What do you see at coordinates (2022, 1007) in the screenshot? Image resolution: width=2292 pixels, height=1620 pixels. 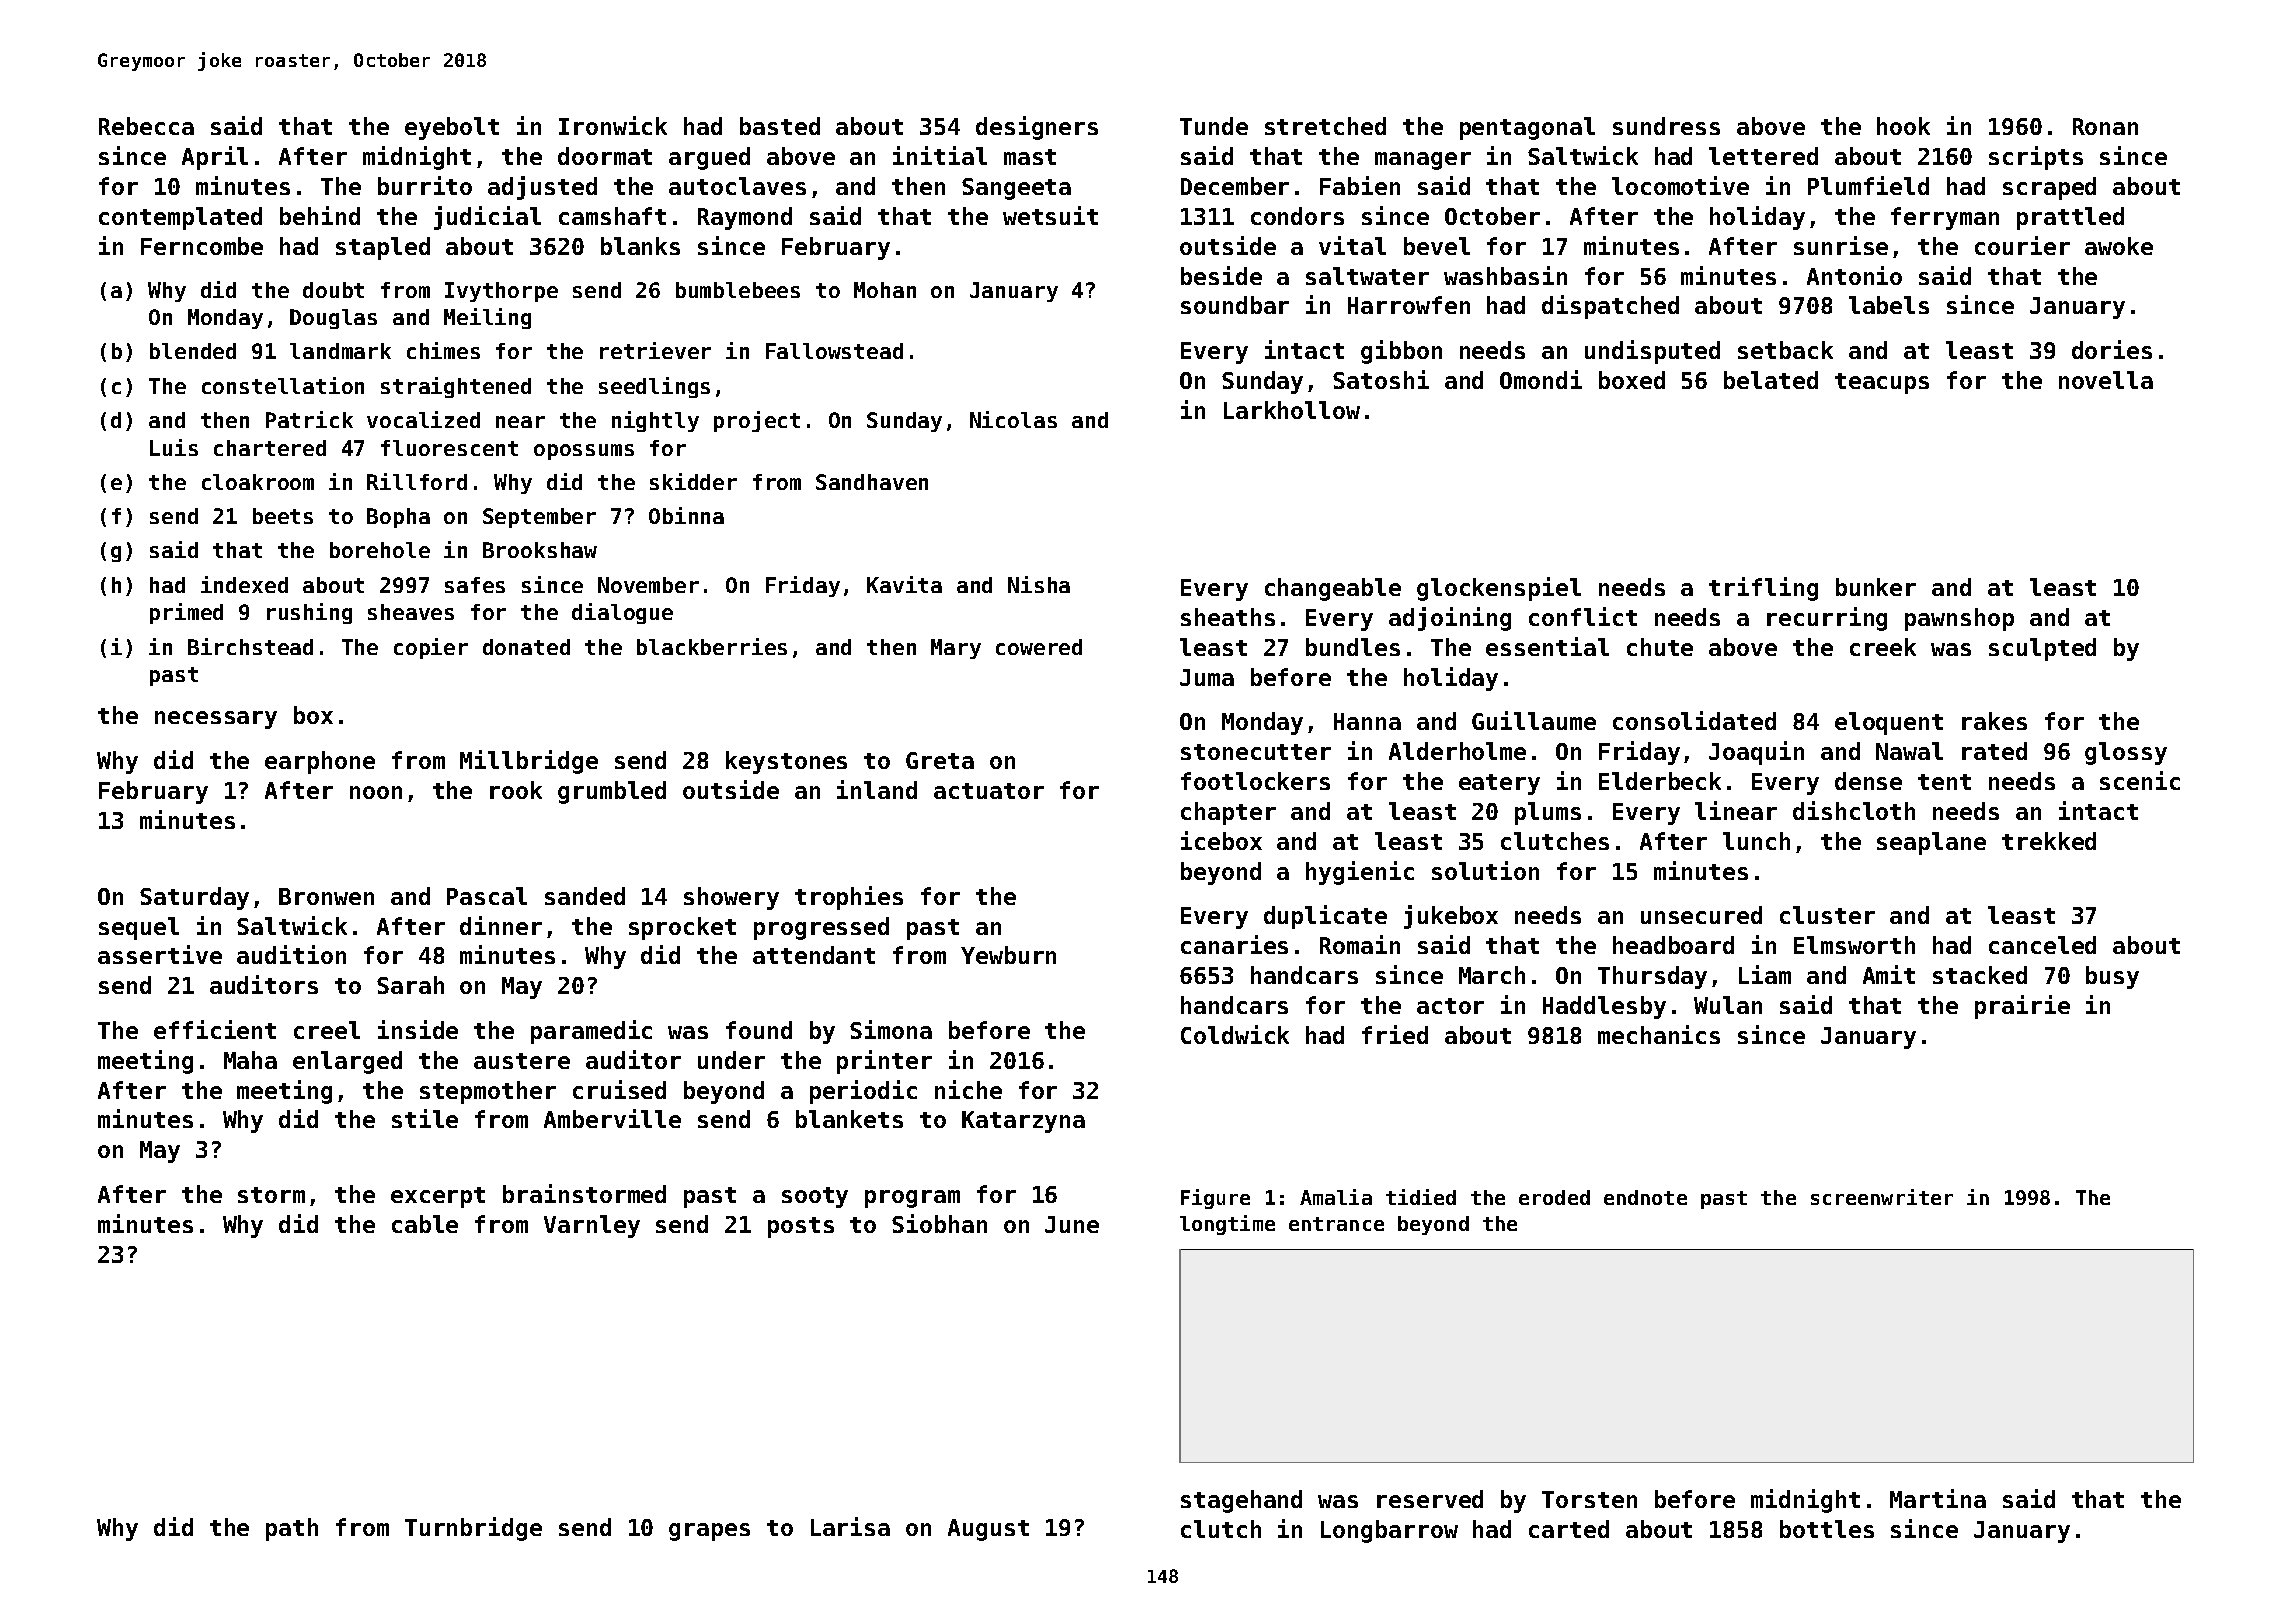 I see `prairie` at bounding box center [2022, 1007].
